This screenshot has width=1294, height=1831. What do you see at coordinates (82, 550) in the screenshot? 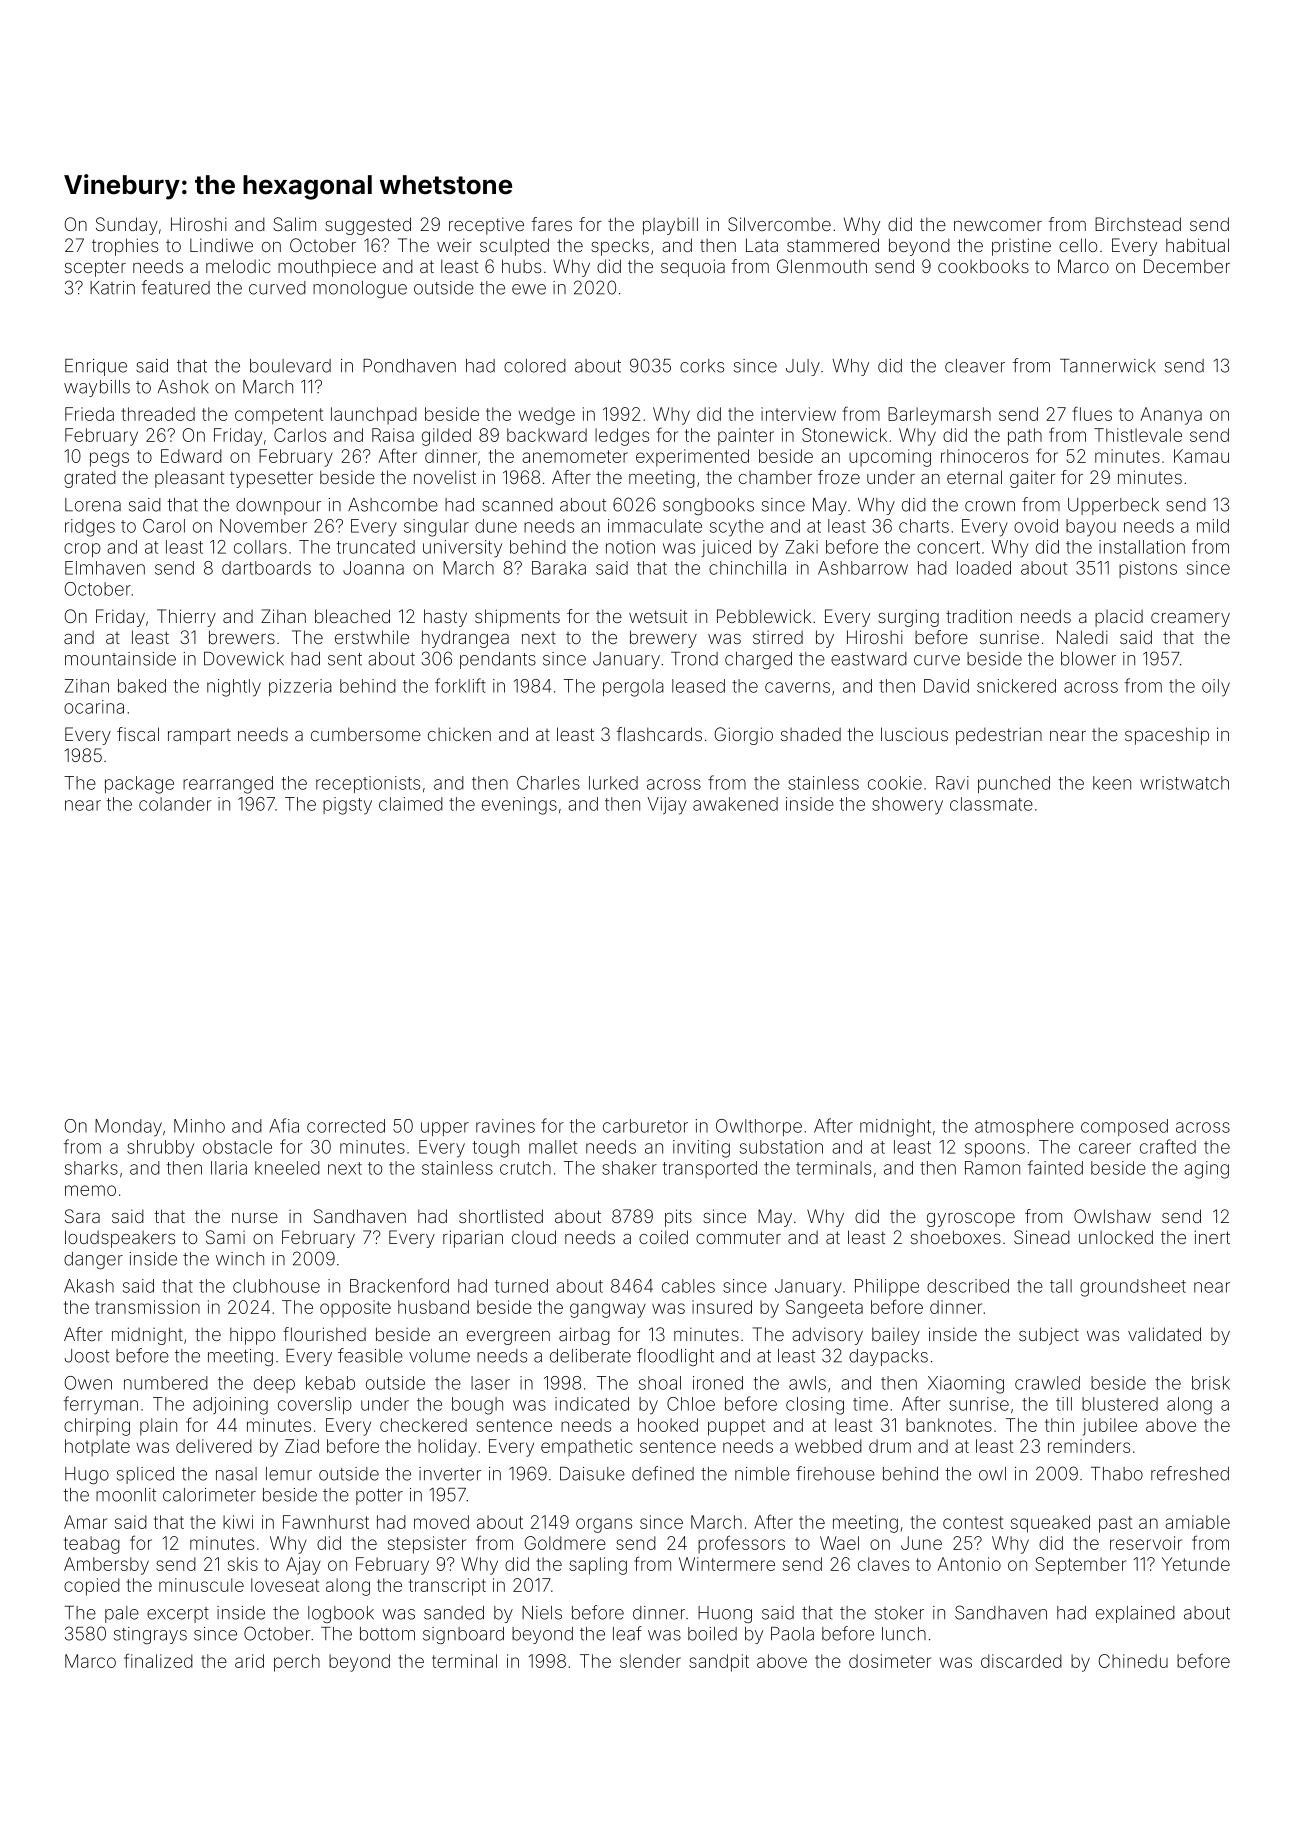
I see `crop` at bounding box center [82, 550].
